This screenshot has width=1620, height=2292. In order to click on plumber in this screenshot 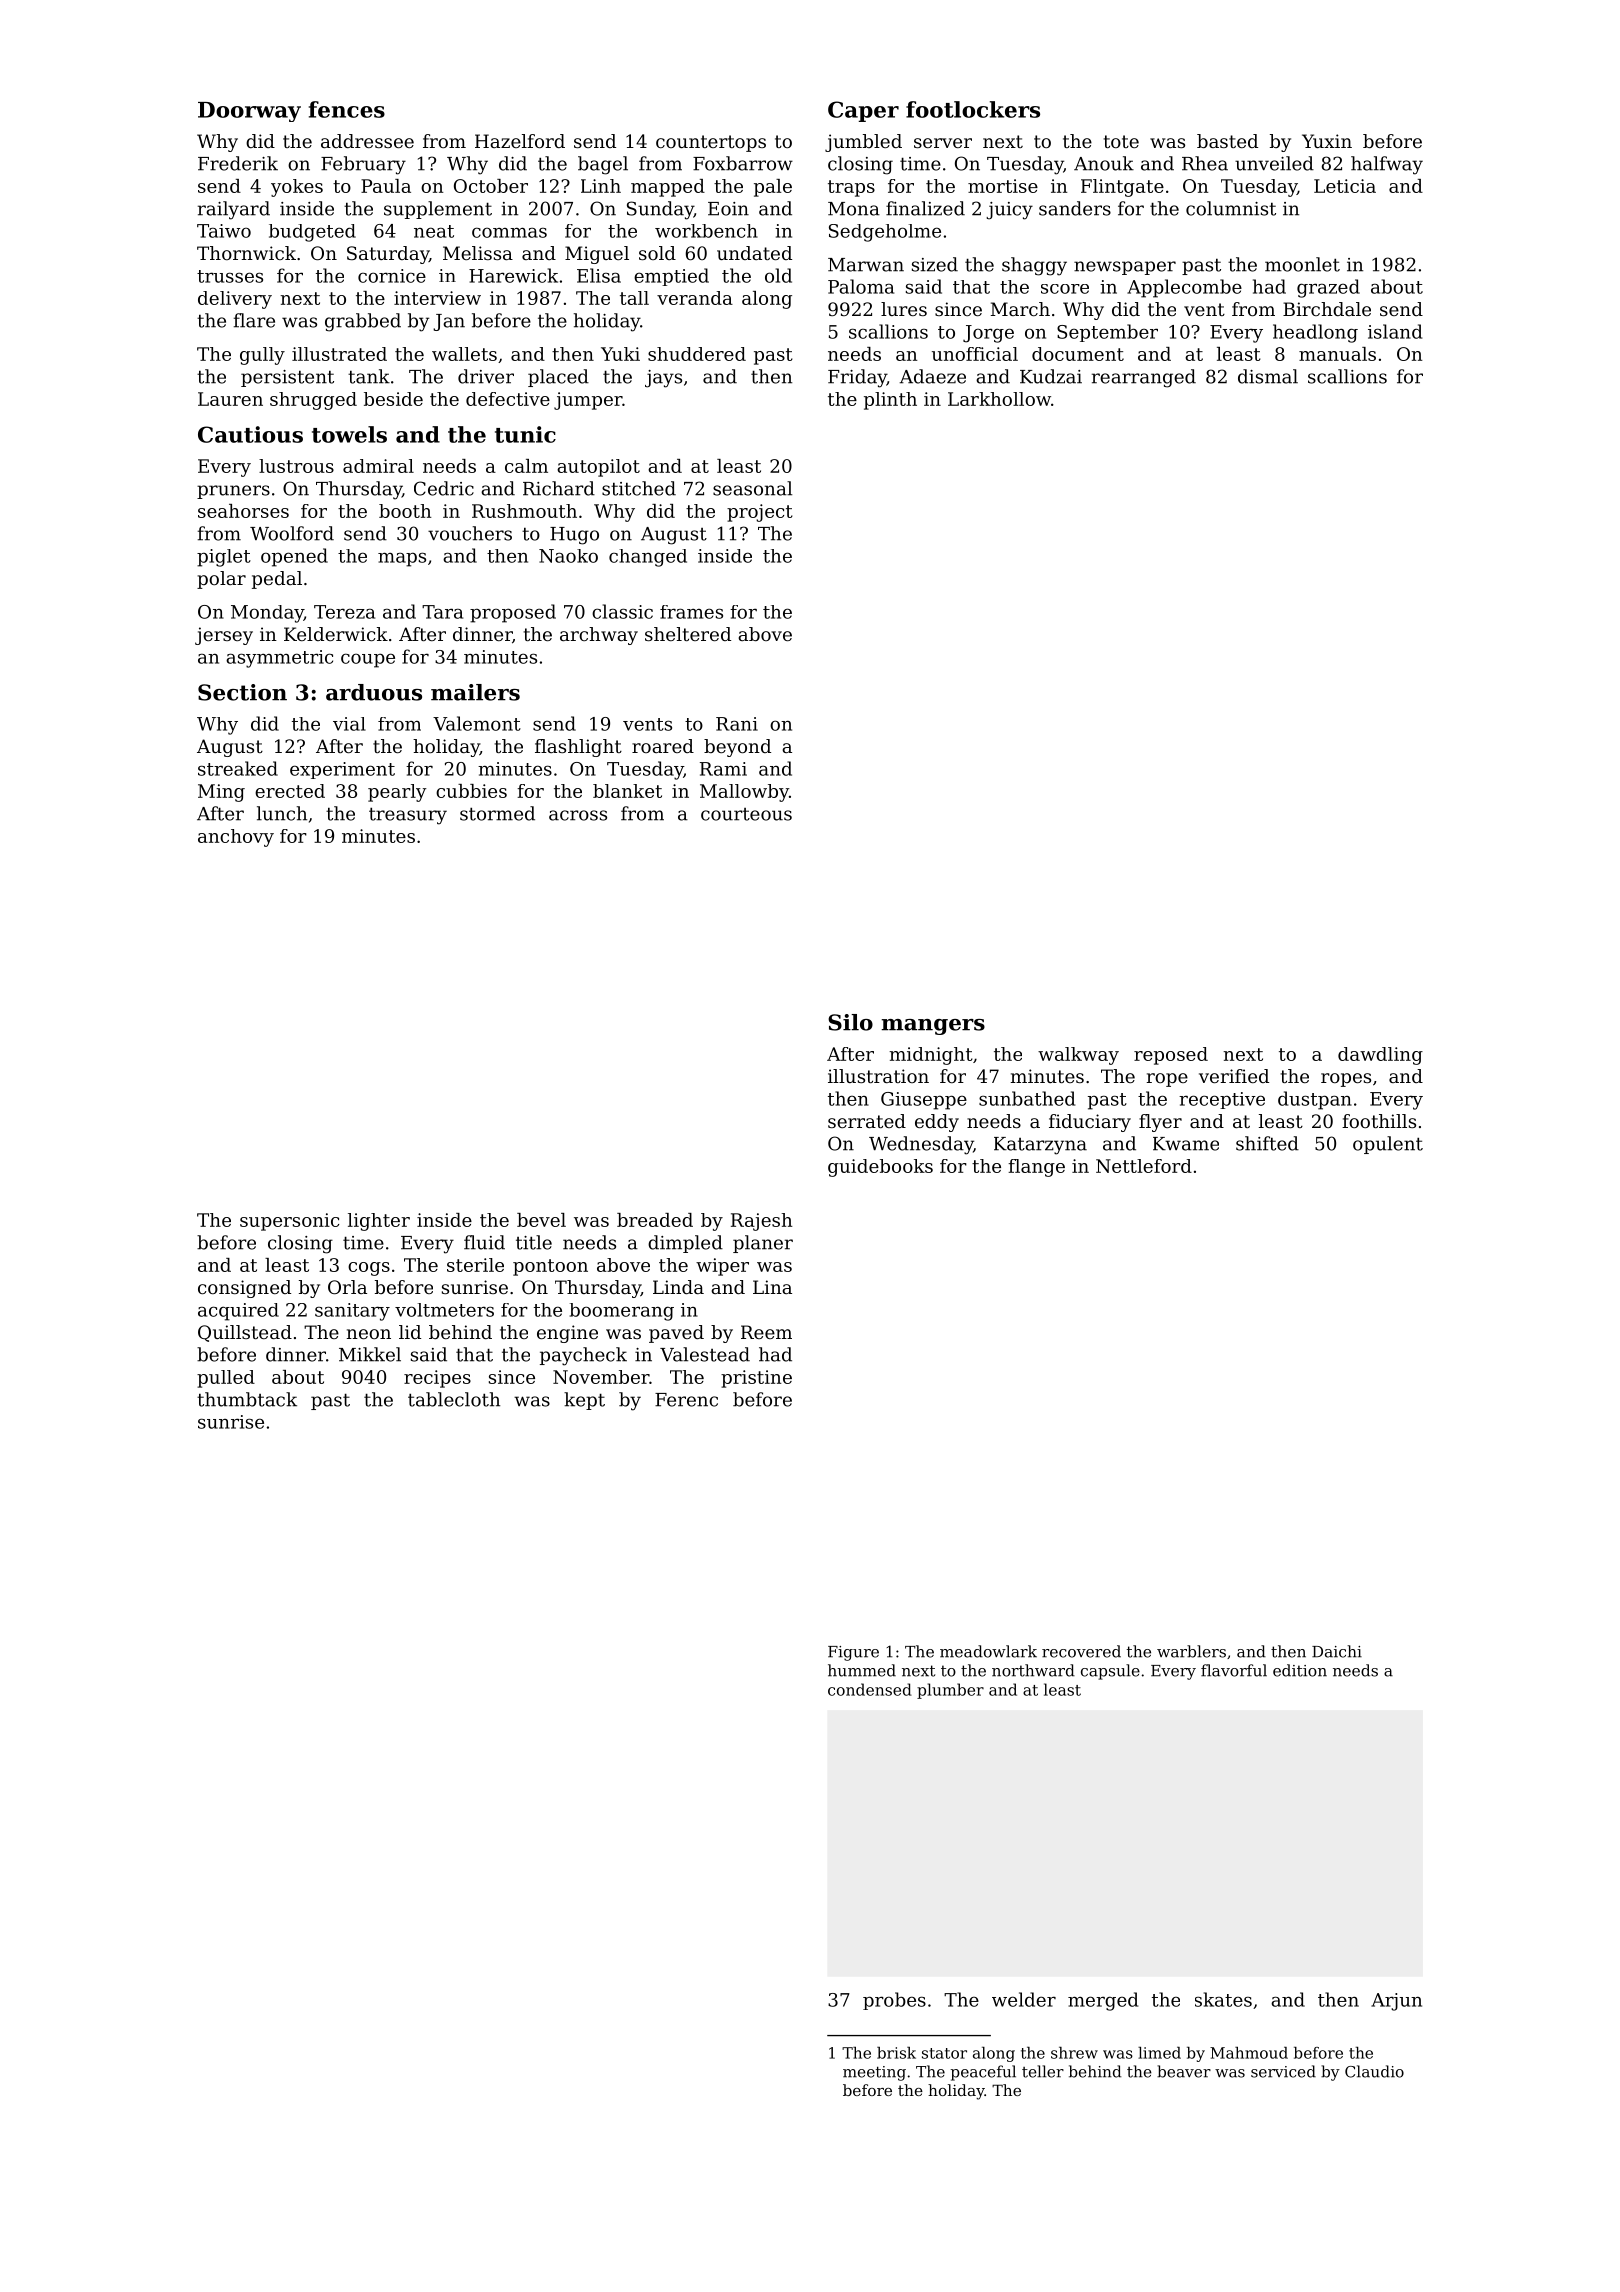, I will do `click(950, 1691)`.
